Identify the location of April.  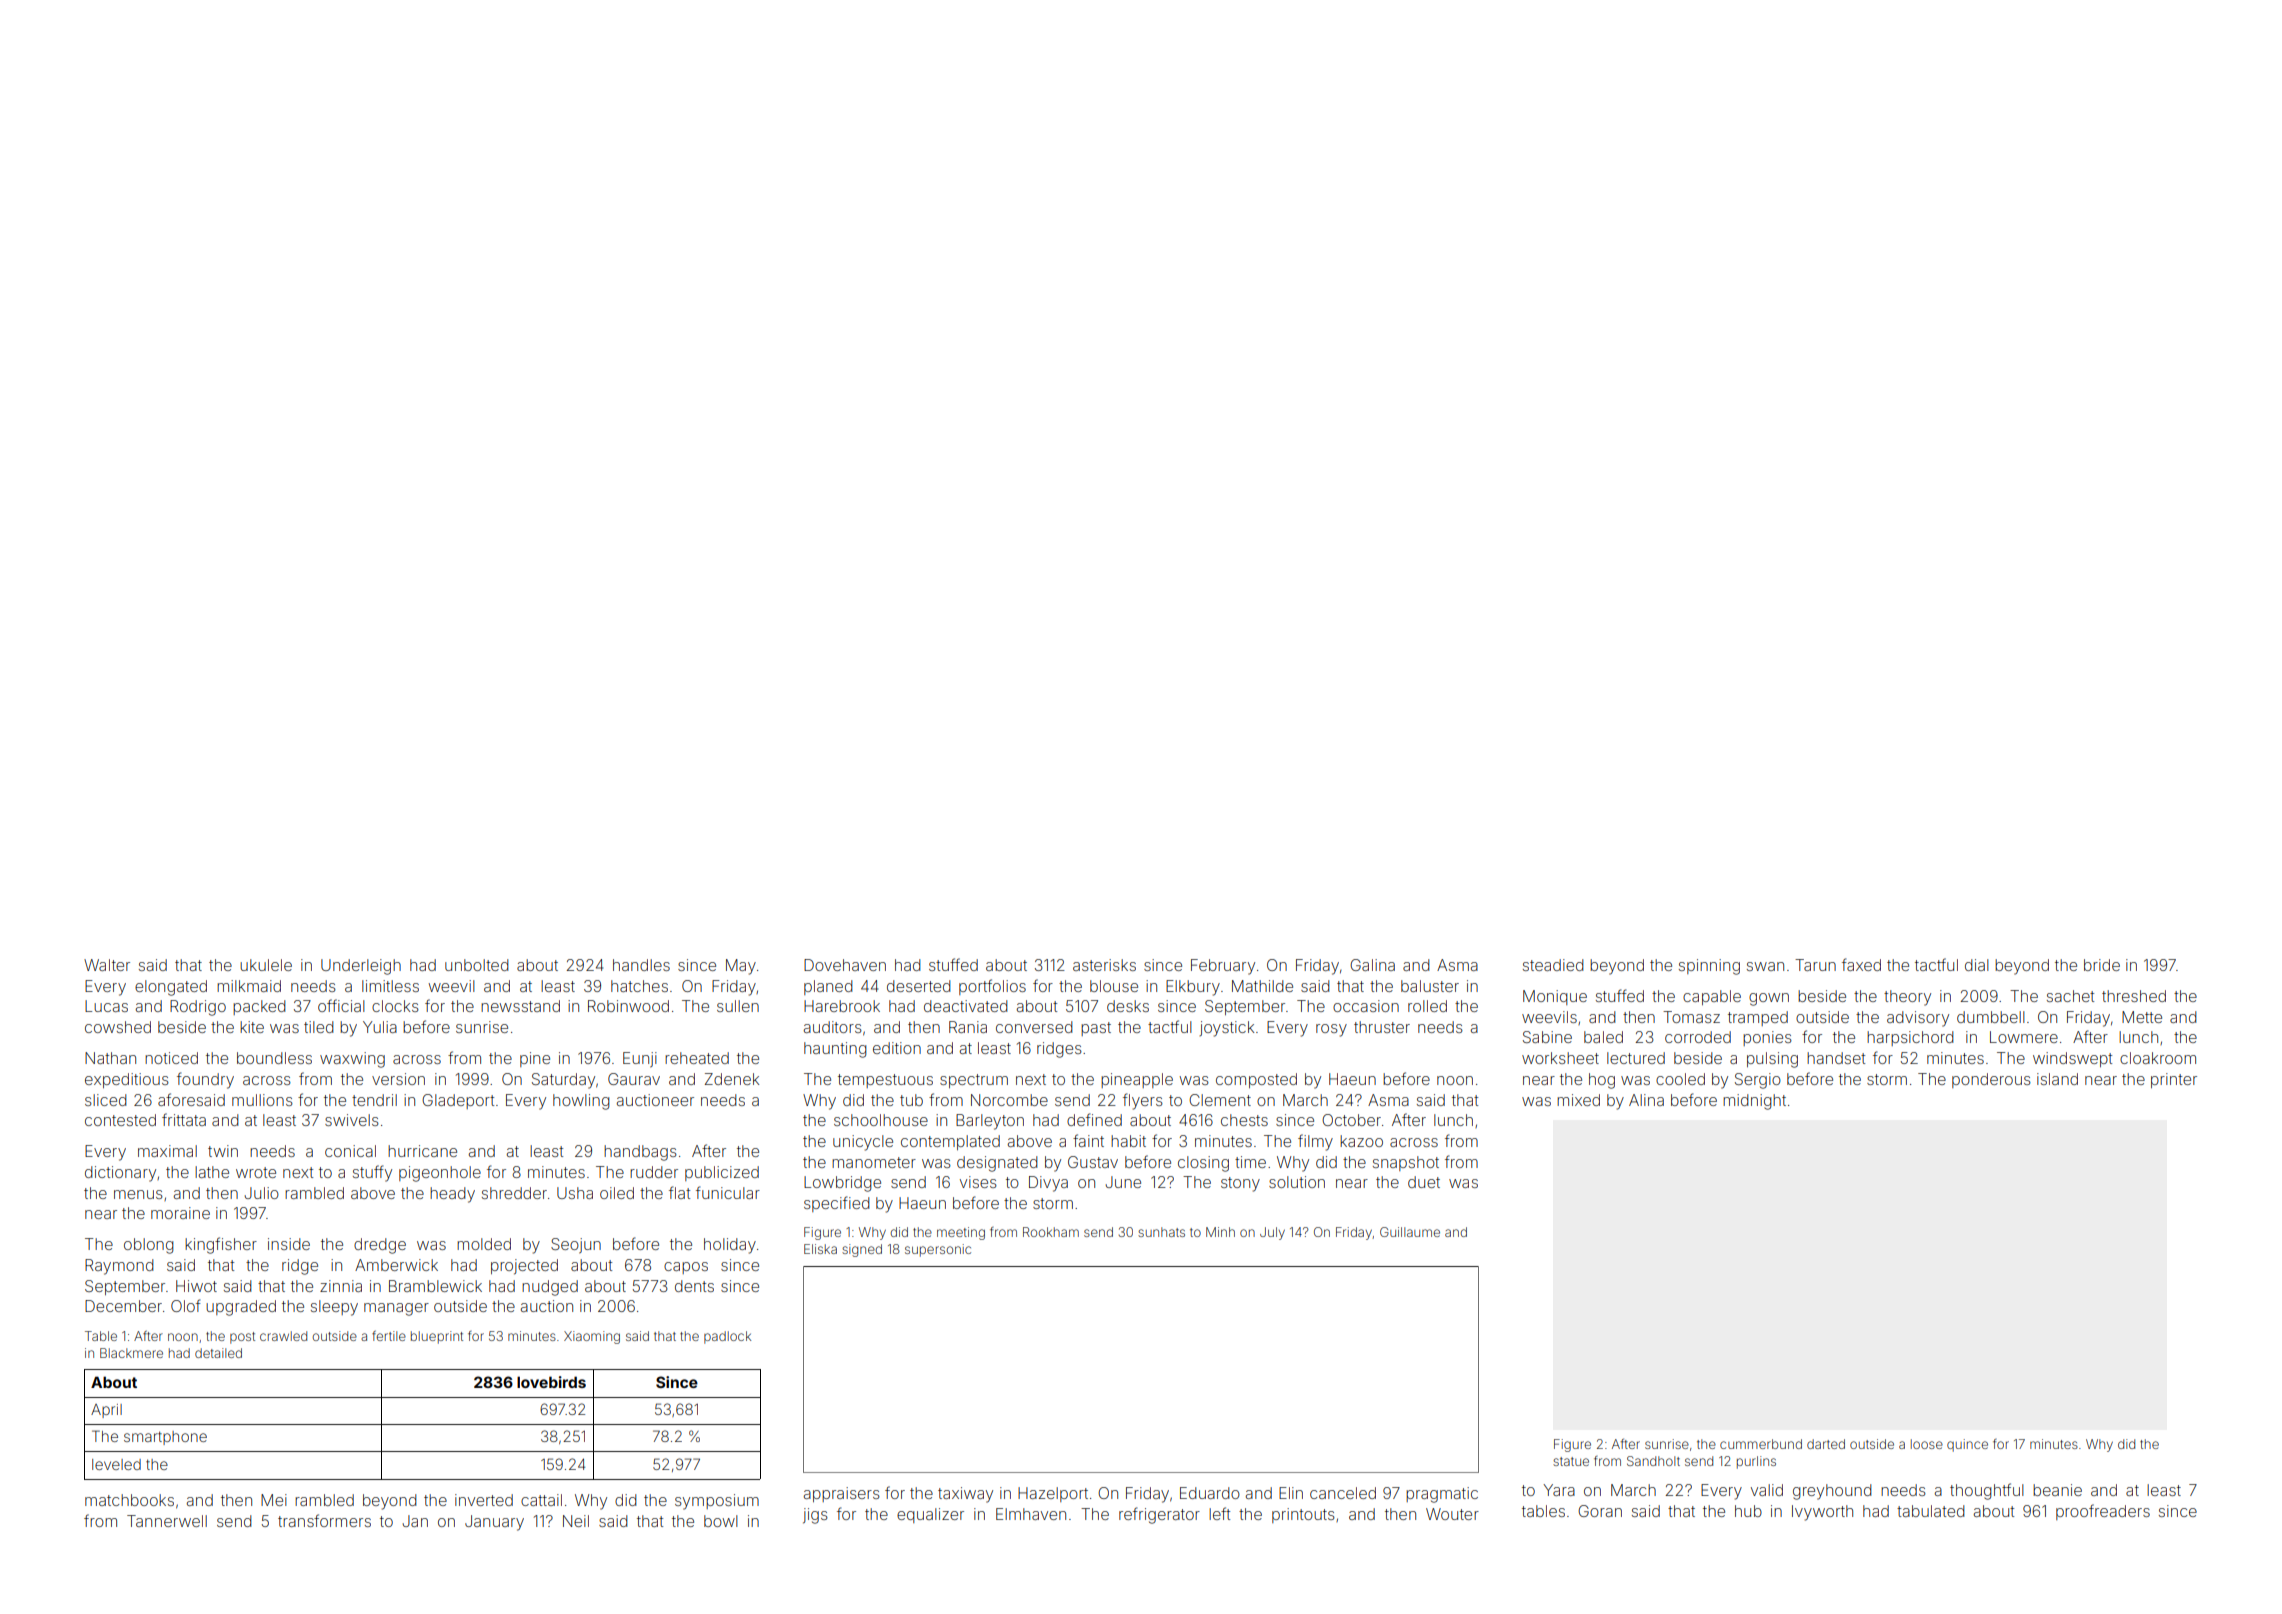
(106, 1411).
